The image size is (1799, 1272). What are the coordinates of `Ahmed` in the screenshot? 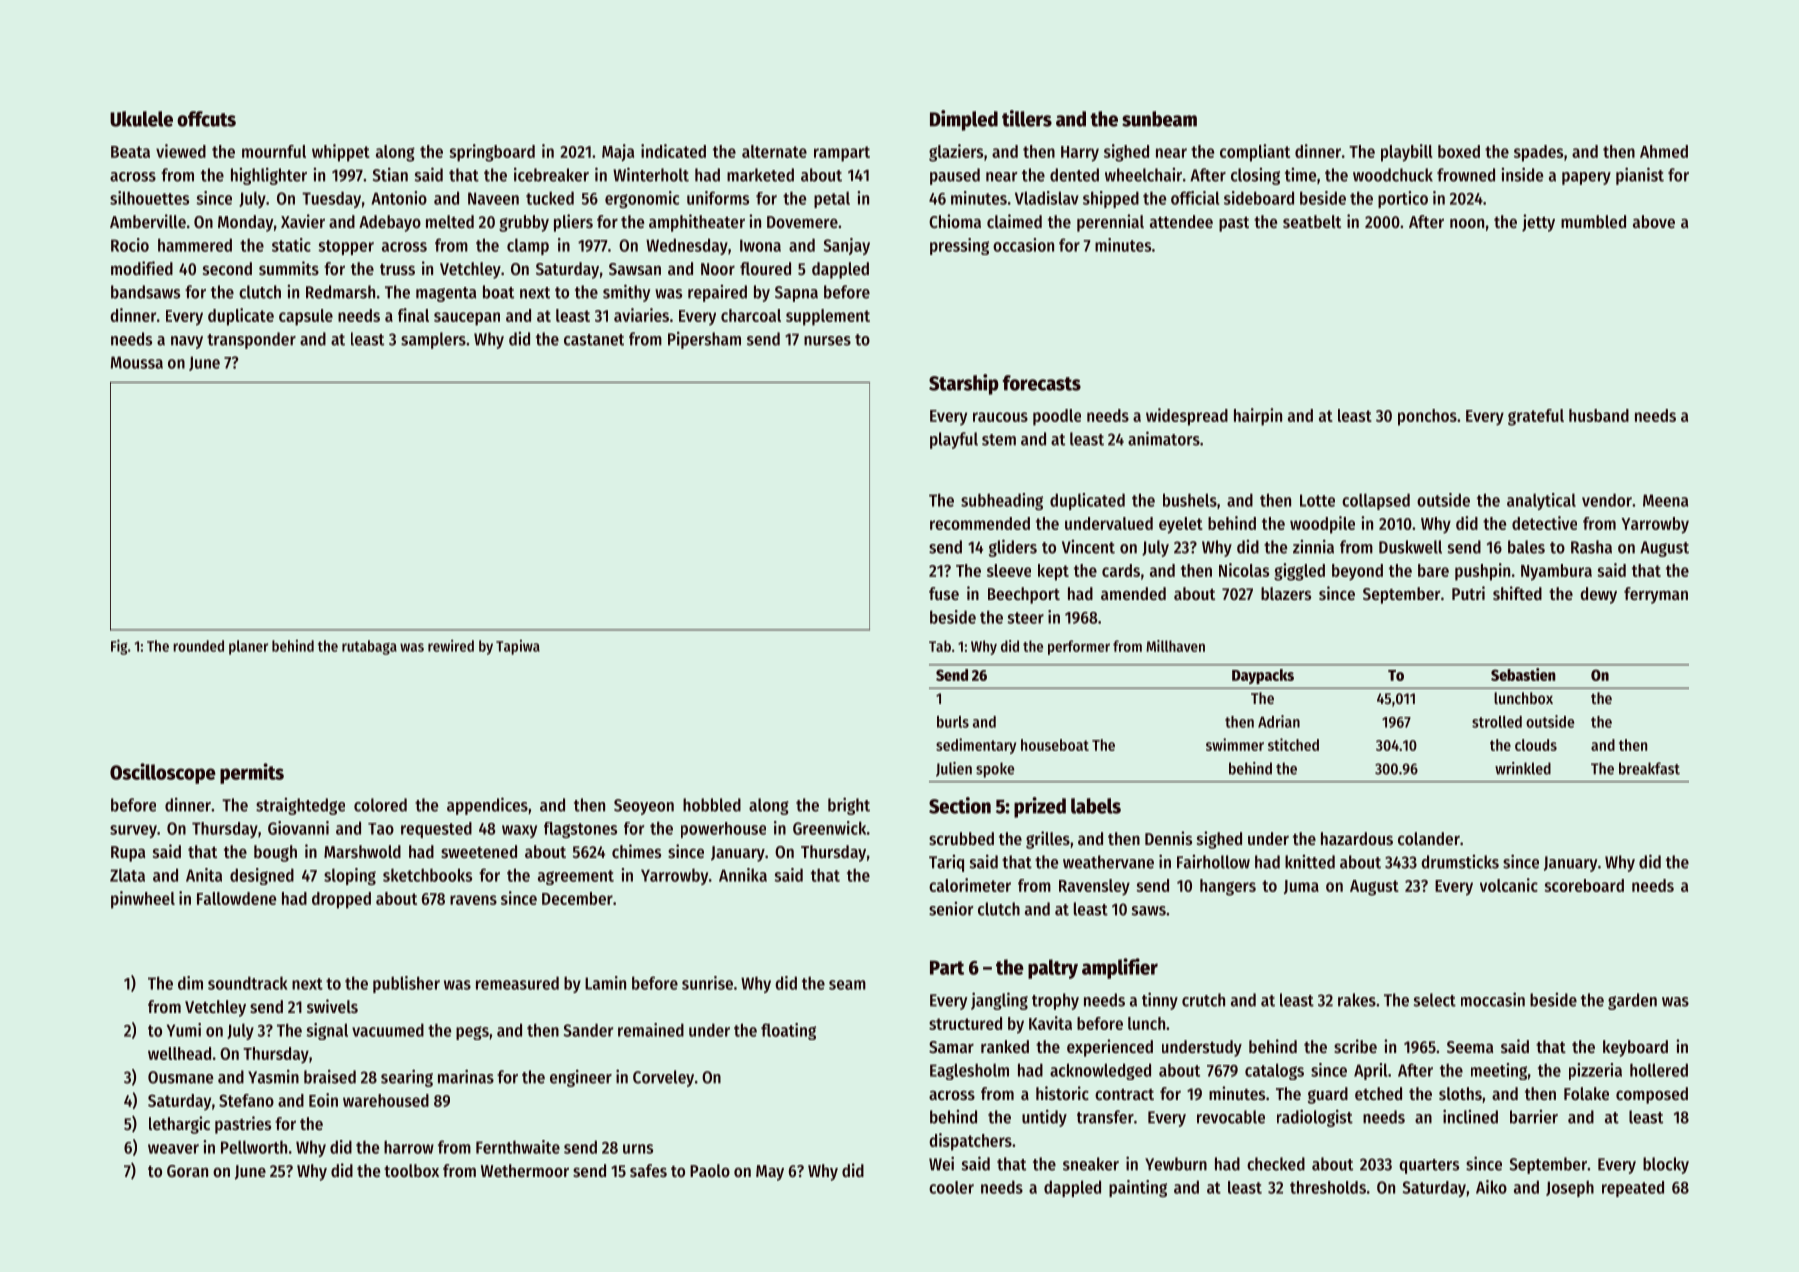 It's located at (1664, 151).
